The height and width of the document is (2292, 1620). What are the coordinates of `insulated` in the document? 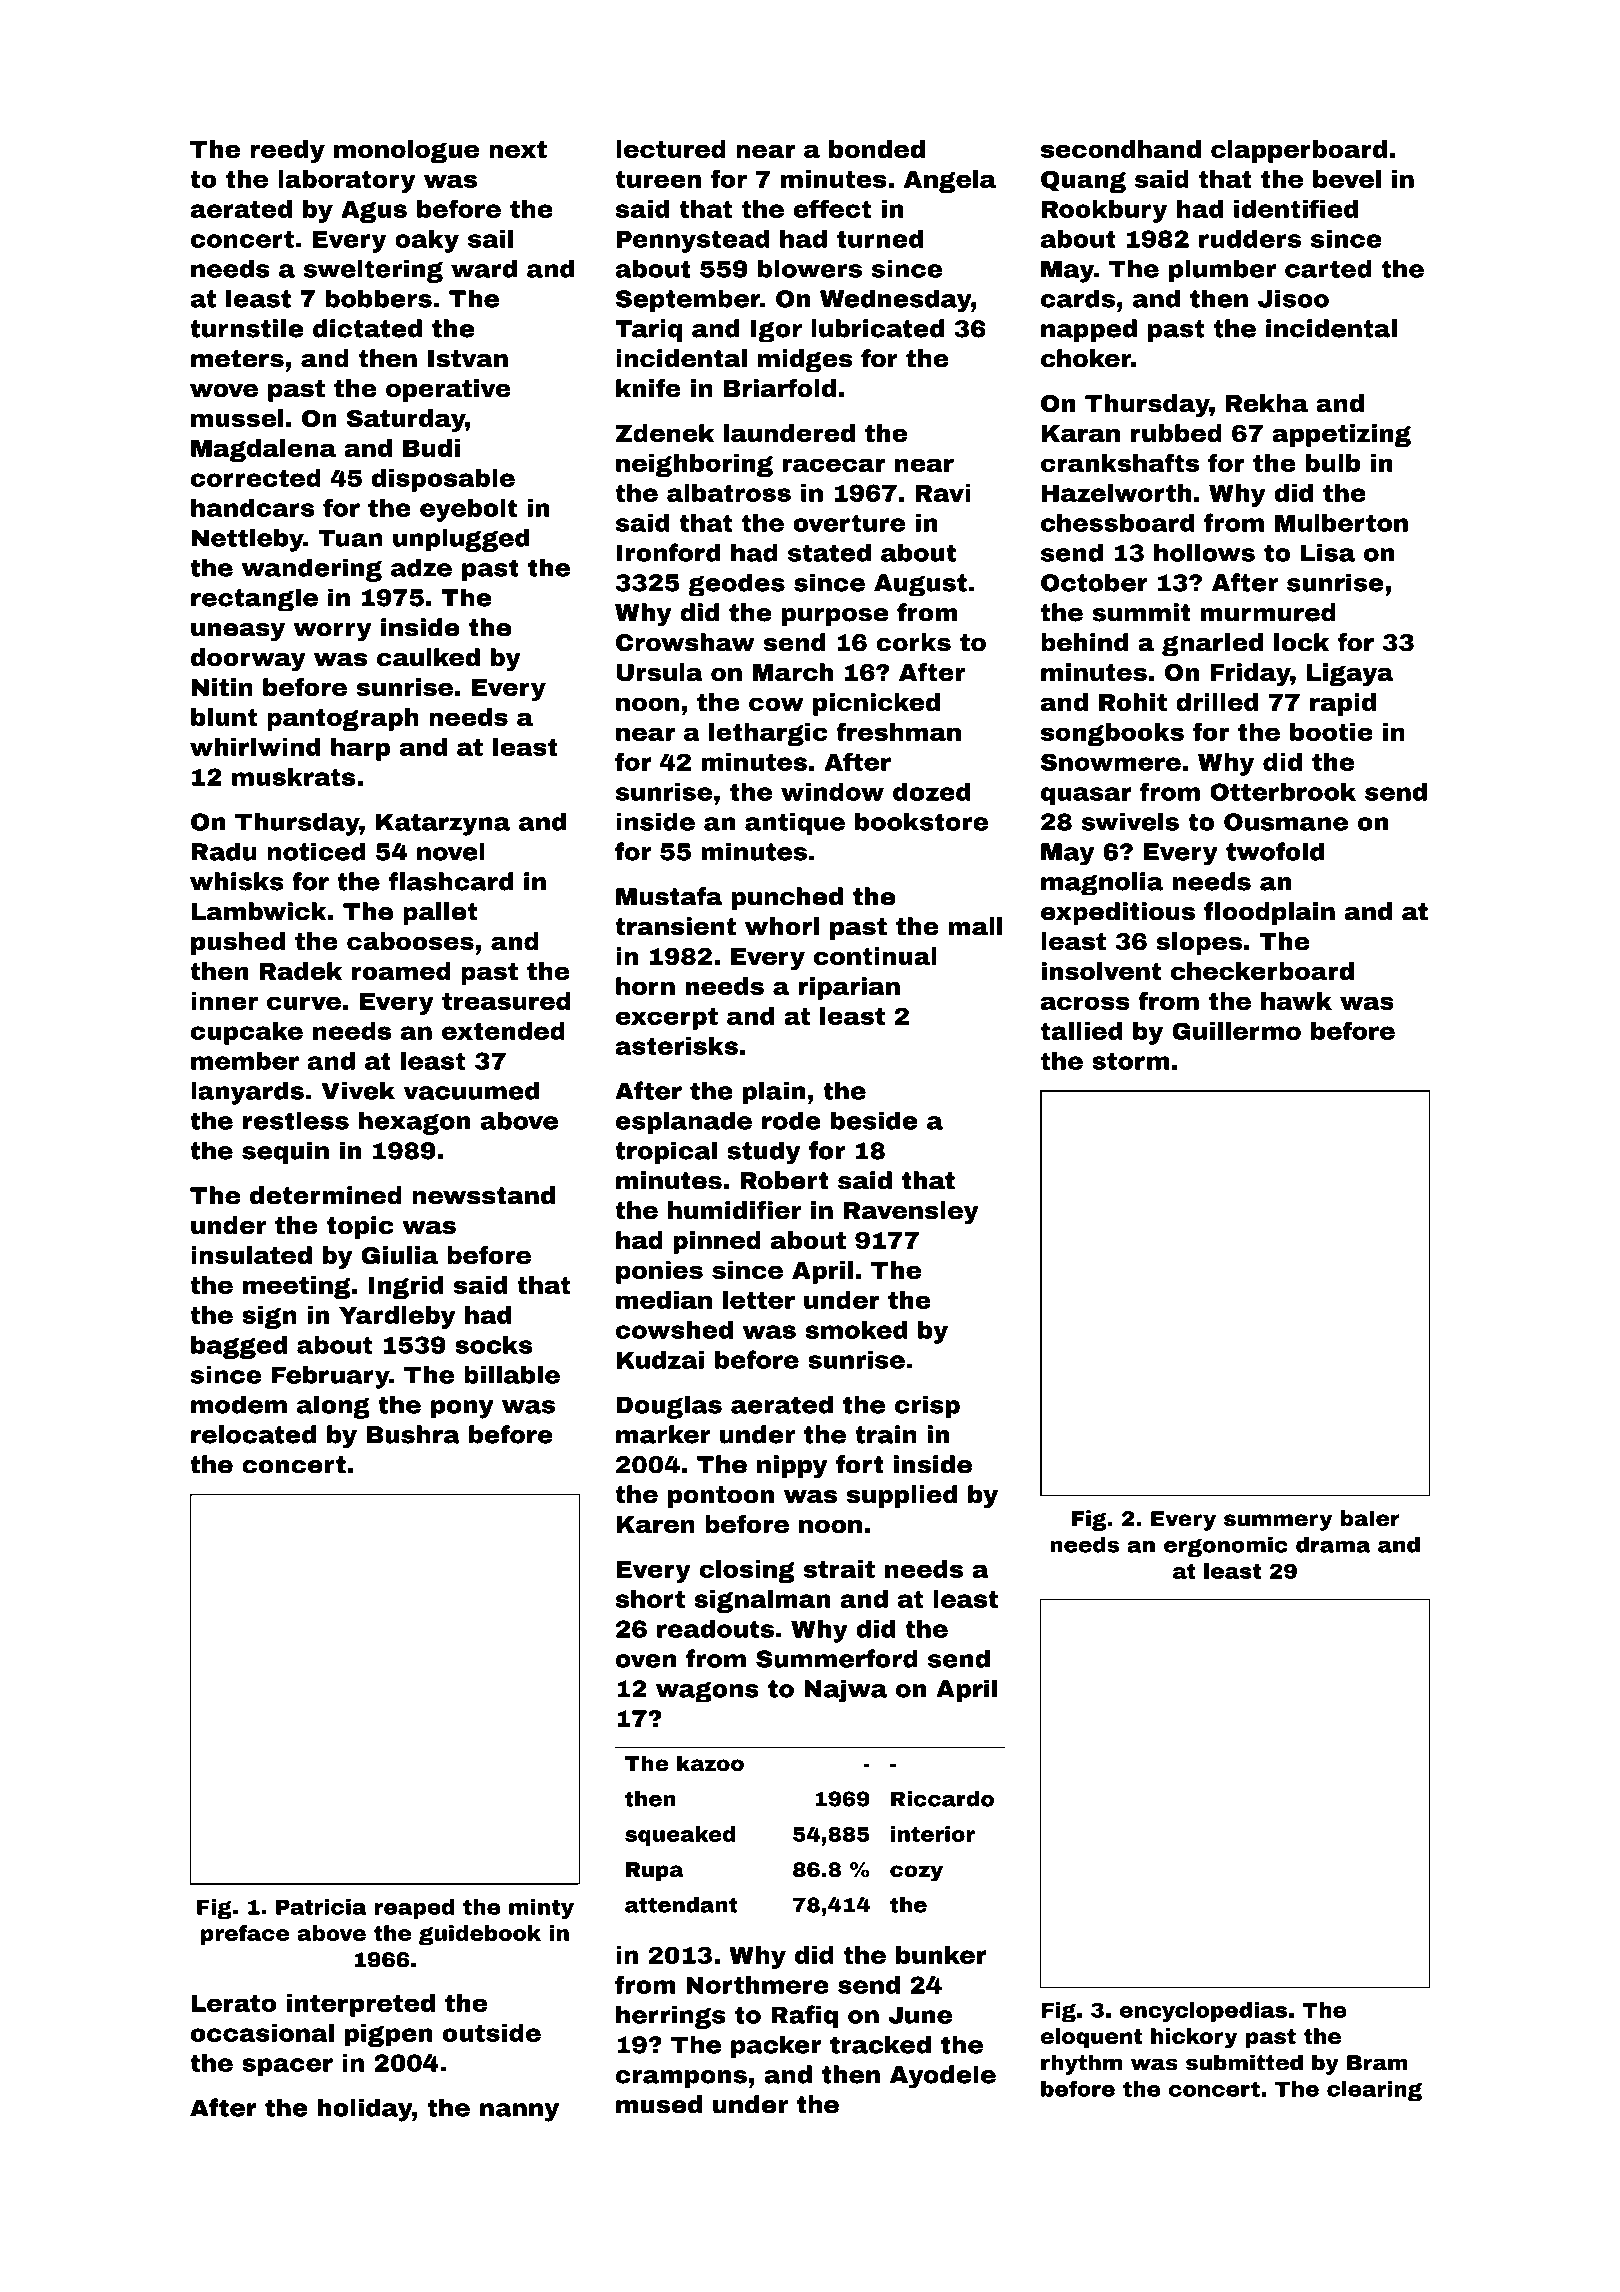 It's located at (251, 1255).
